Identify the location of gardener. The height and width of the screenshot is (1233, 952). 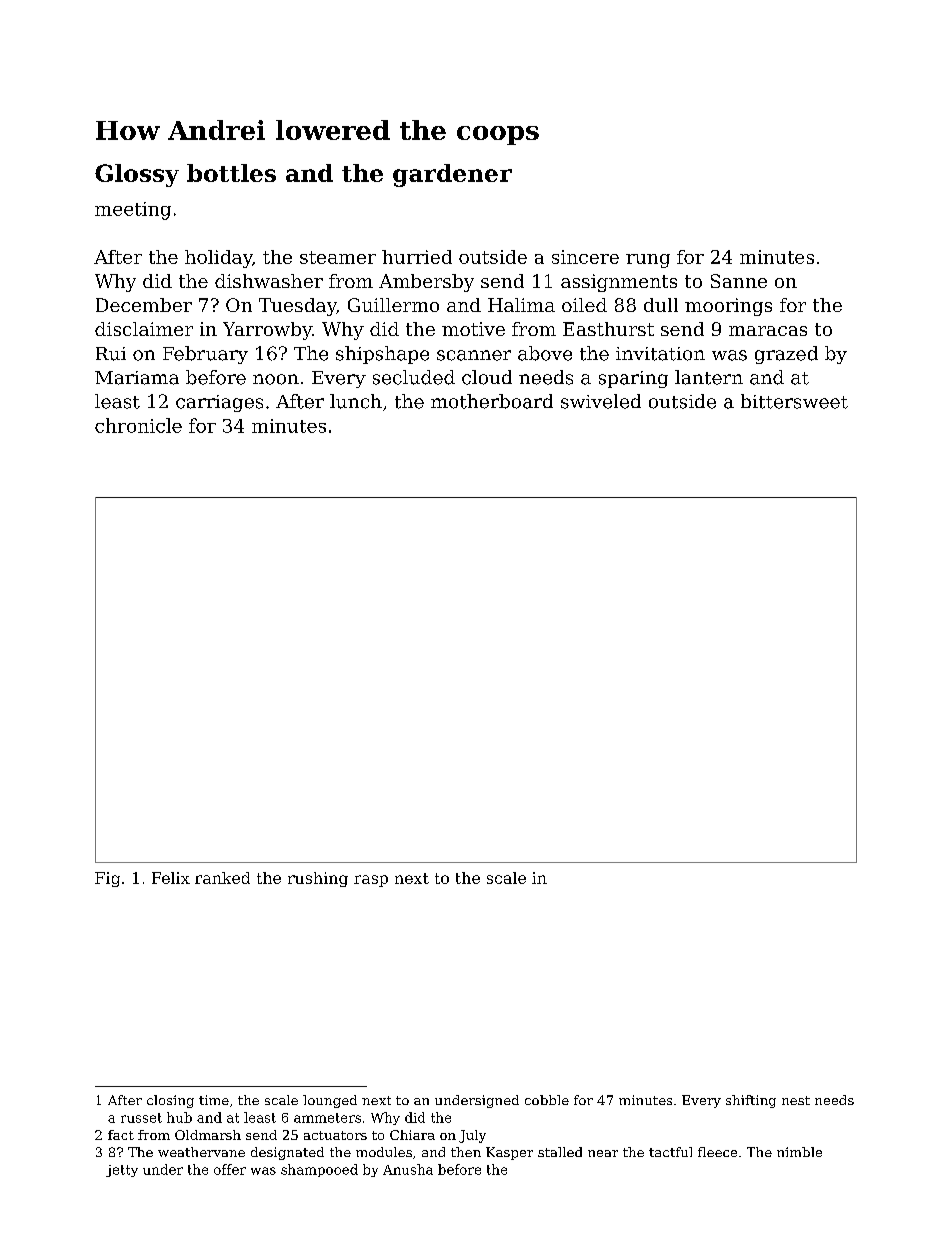
(452, 175).
